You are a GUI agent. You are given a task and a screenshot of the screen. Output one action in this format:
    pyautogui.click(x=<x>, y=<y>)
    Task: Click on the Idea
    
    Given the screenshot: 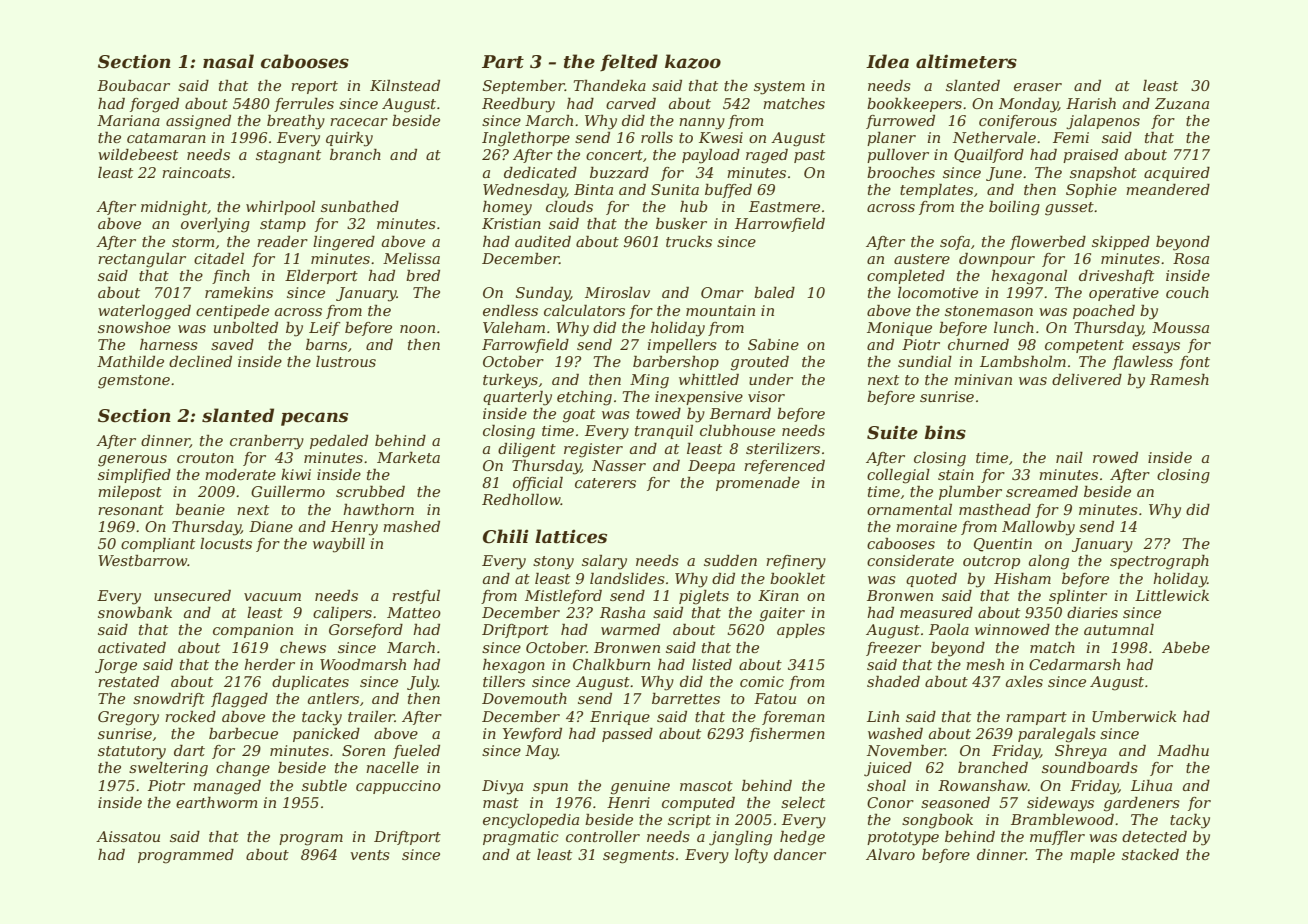 What is the action you would take?
    pyautogui.click(x=887, y=61)
